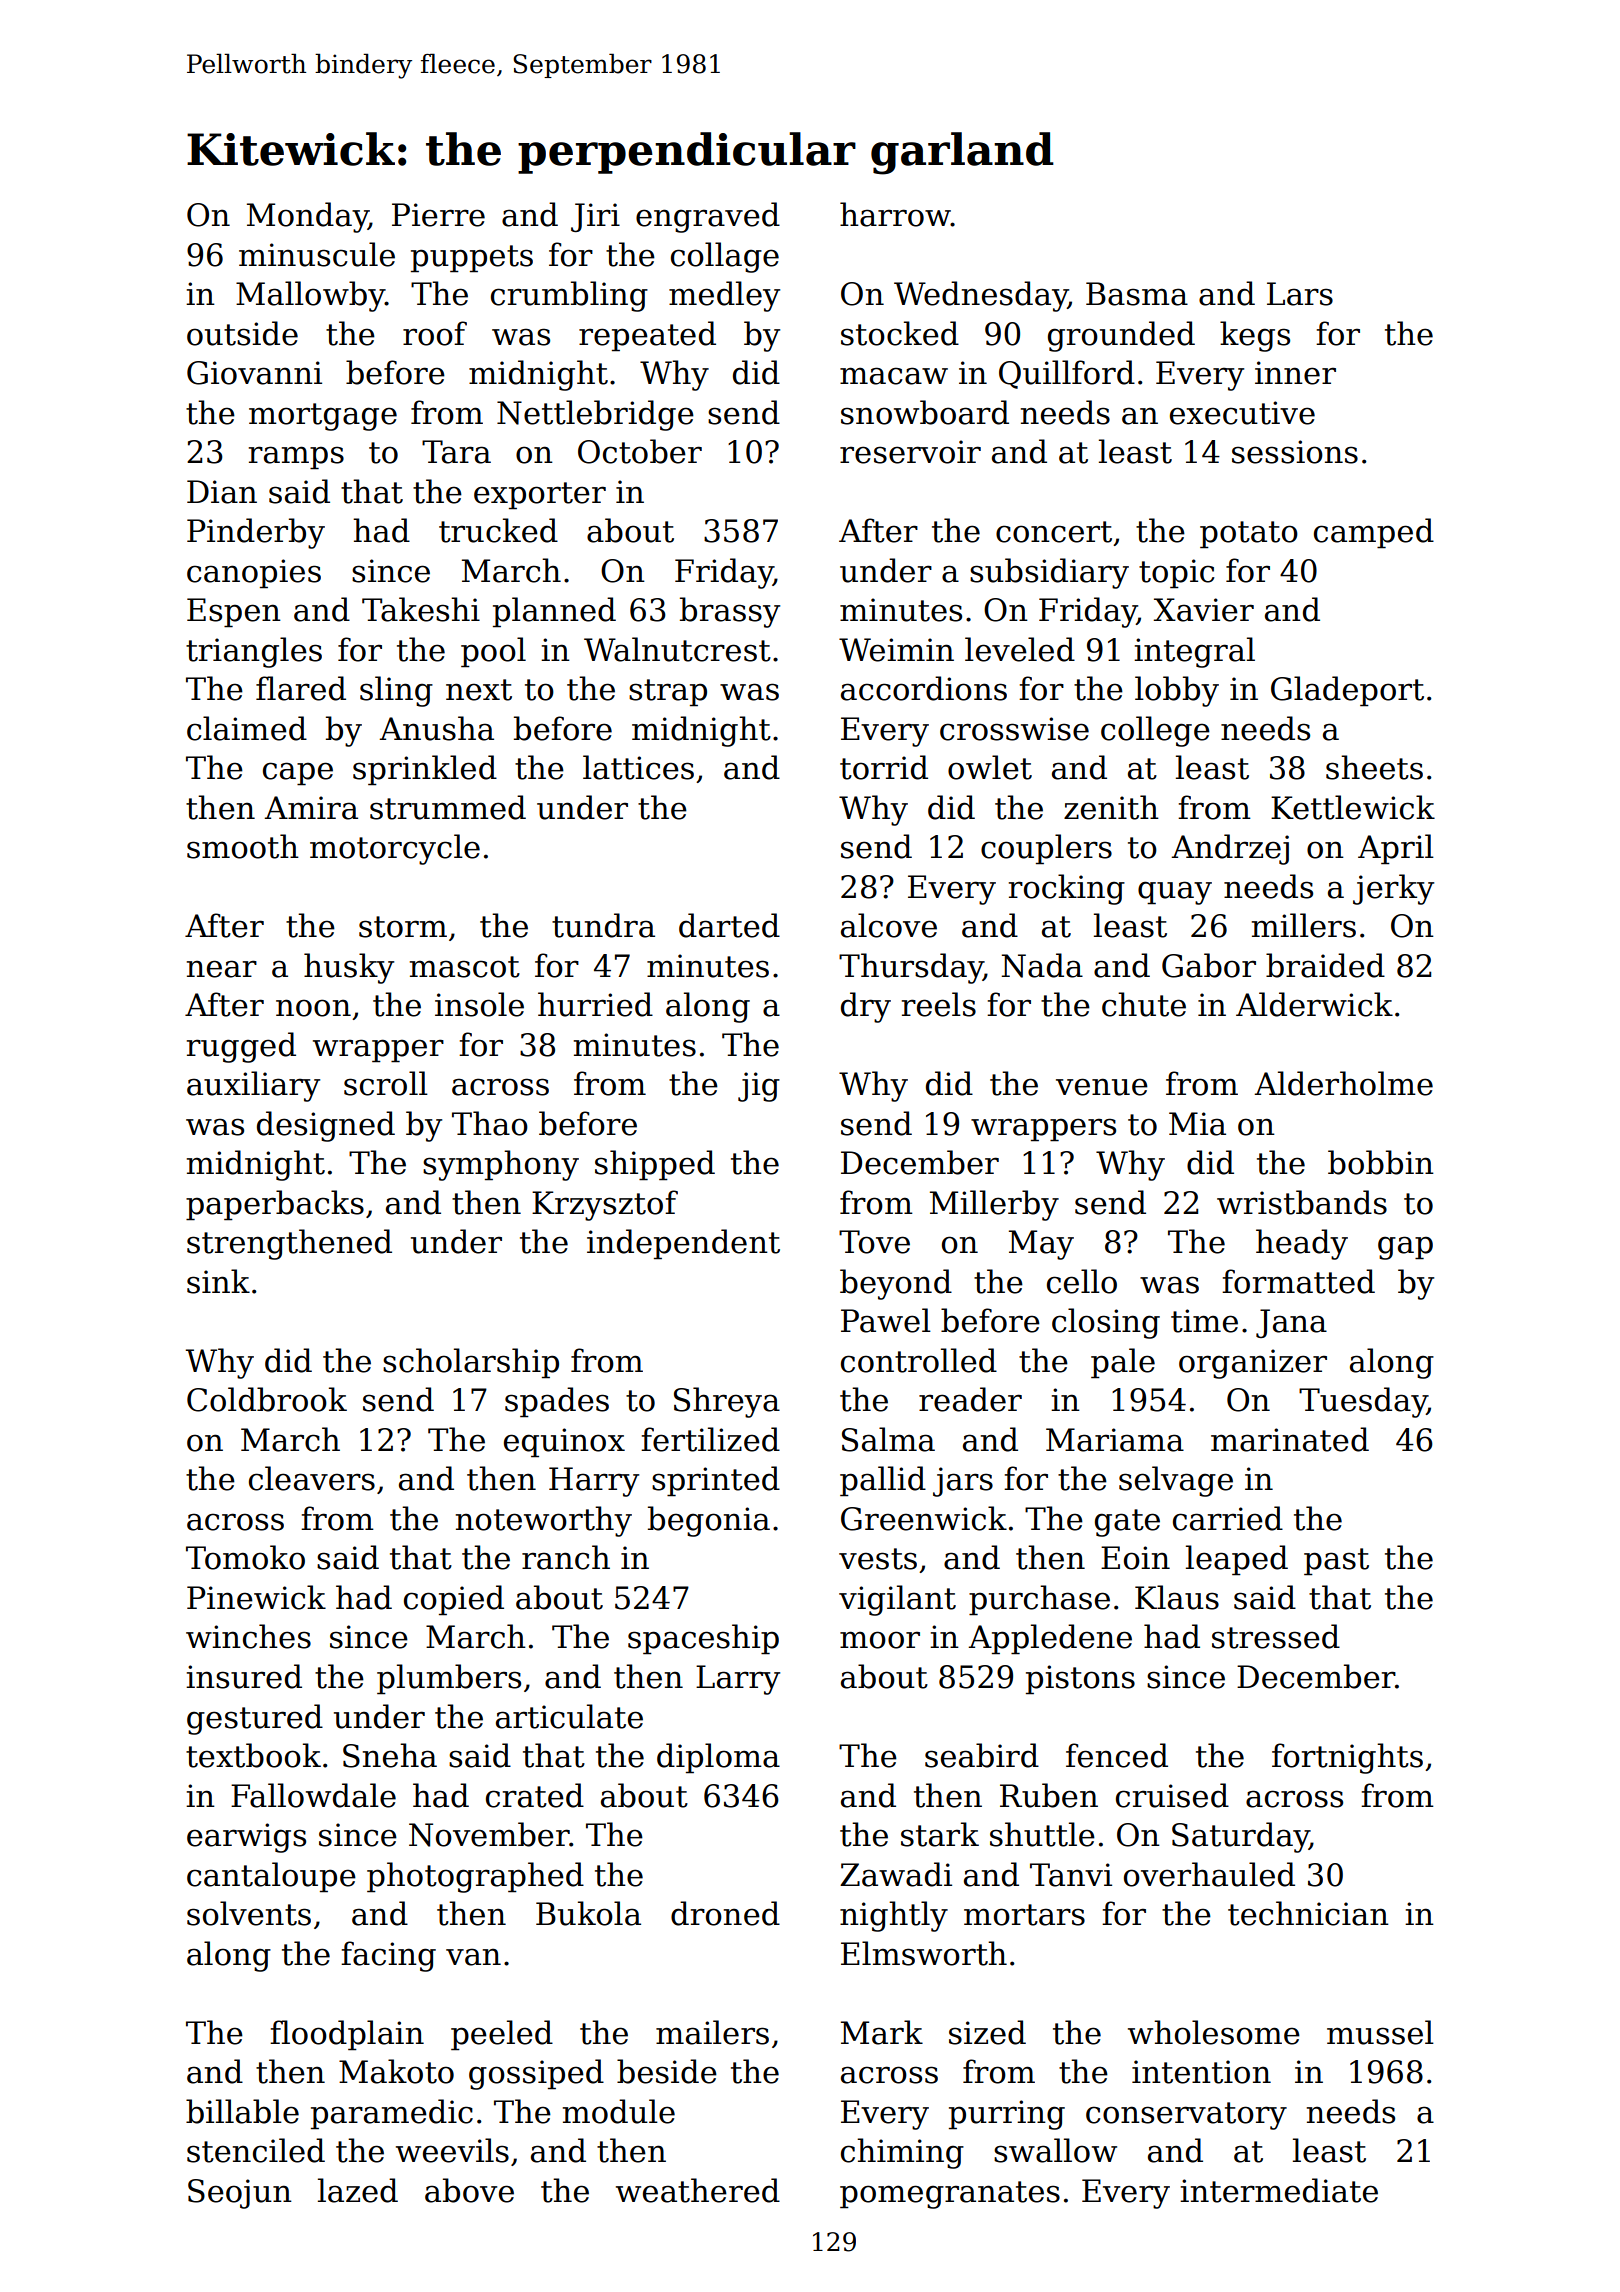 The width and height of the image is (1620, 2292). Describe the element at coordinates (254, 373) in the image. I see `Giovanni` at that location.
